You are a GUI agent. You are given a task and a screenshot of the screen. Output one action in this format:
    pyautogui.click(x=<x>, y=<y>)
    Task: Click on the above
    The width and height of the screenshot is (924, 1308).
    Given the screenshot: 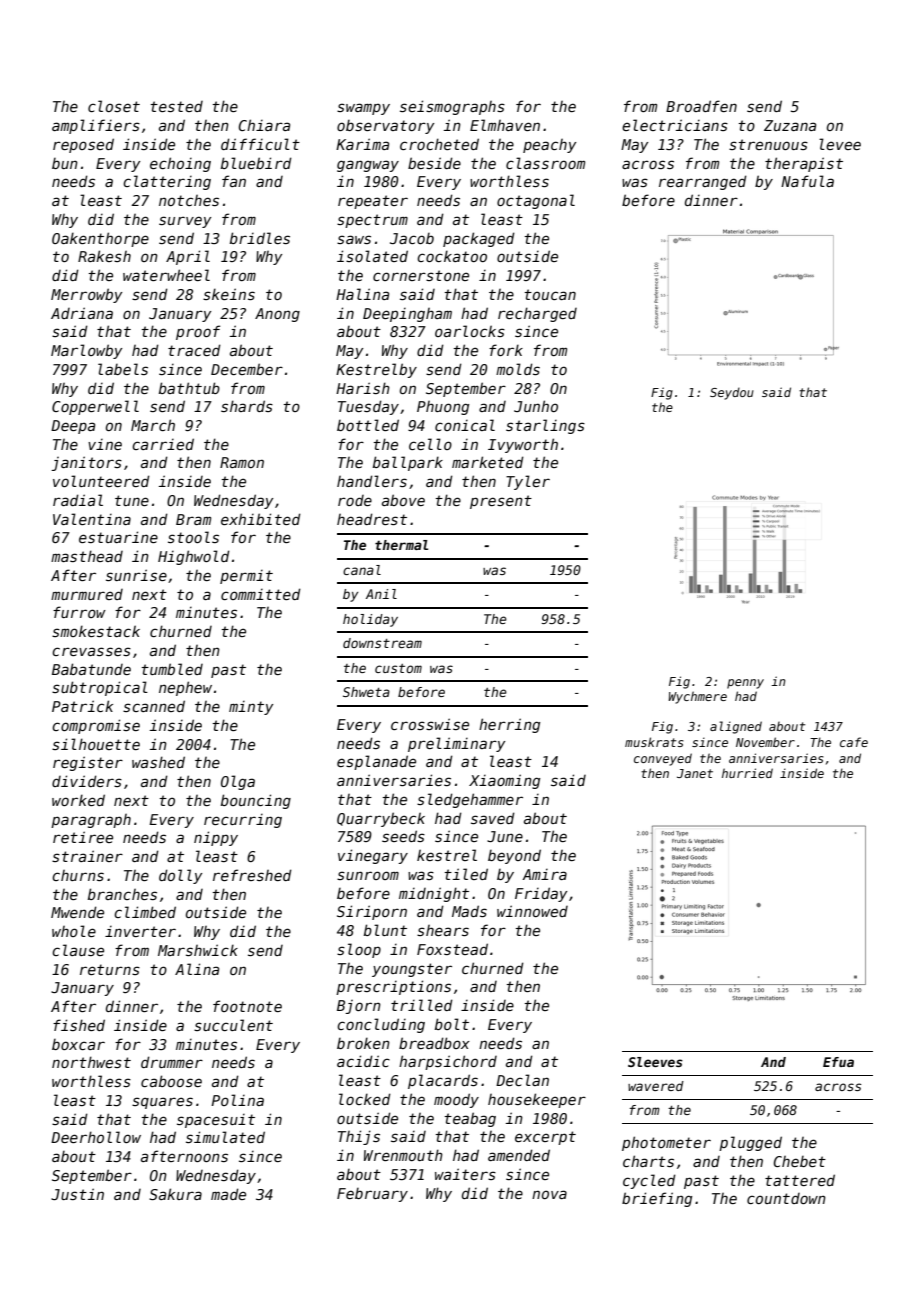 What is the action you would take?
    pyautogui.click(x=403, y=500)
